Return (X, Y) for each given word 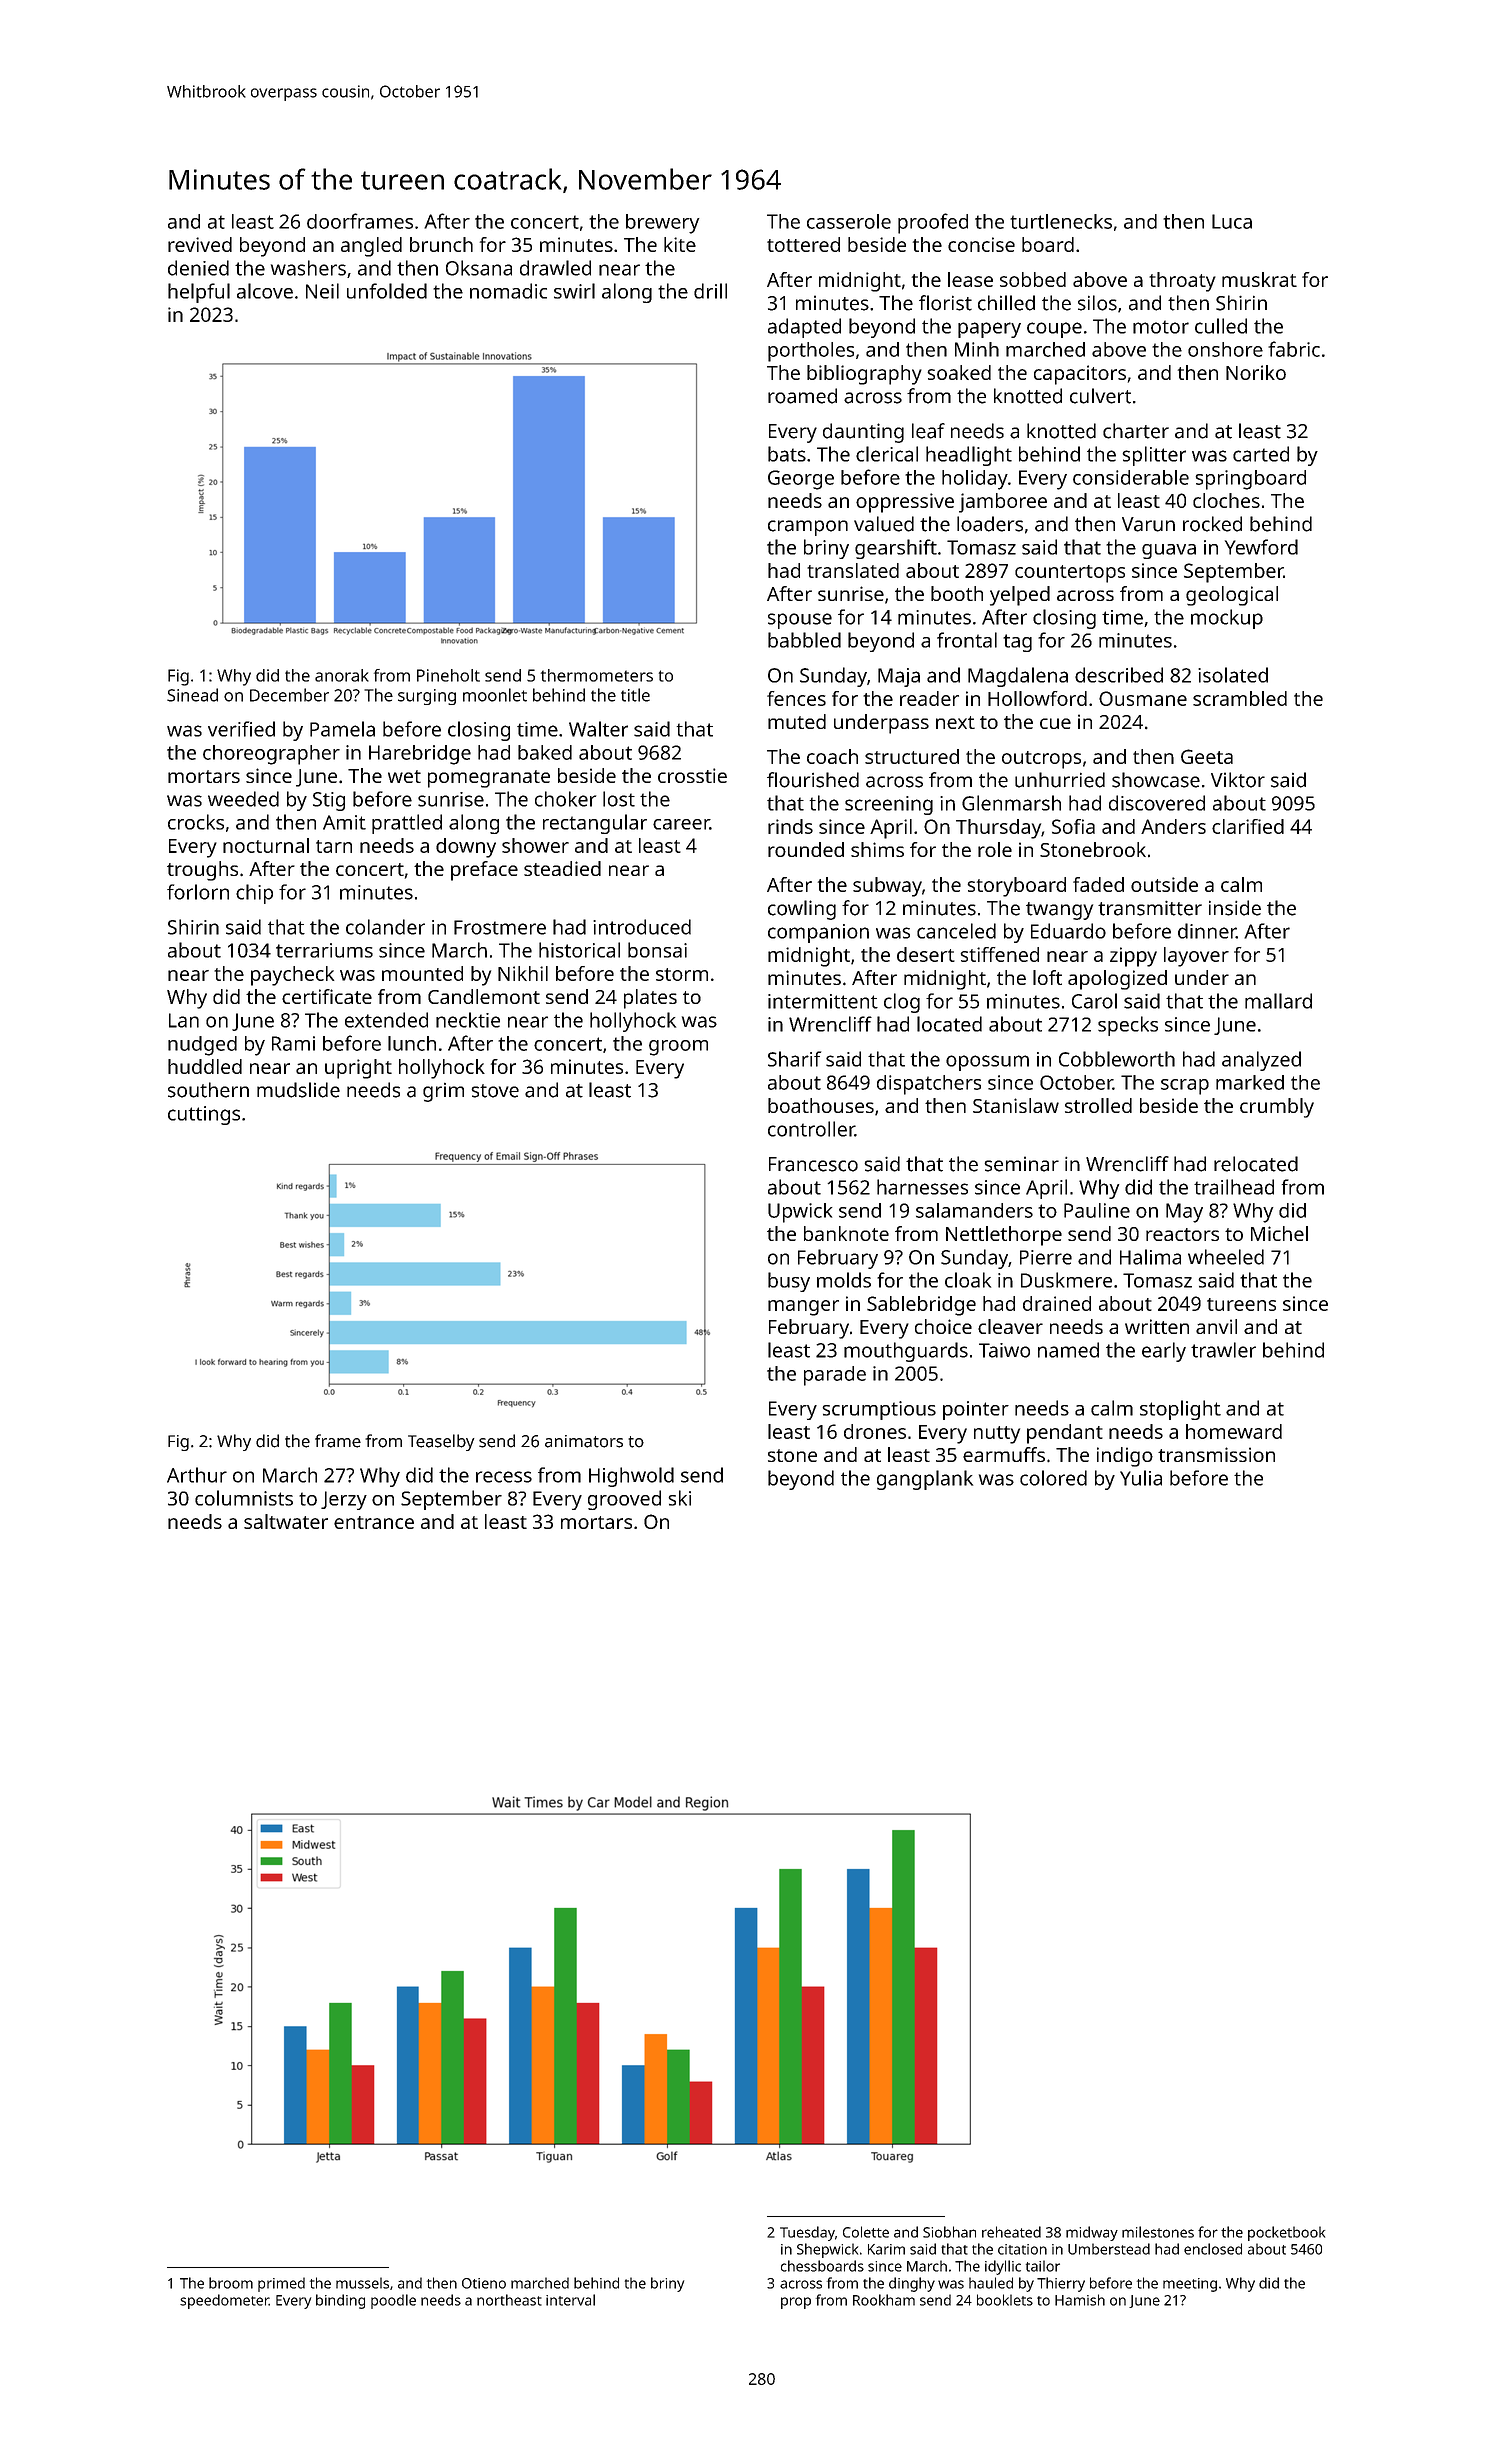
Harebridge (420, 755)
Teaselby (441, 1442)
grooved (624, 1500)
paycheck (292, 976)
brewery (662, 224)
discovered (1157, 803)
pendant (1065, 1434)
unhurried (1060, 780)
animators (584, 1441)
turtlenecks (1061, 221)
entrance (374, 1522)
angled (371, 247)
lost (619, 799)
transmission (1216, 1454)
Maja (899, 677)
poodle (393, 2301)
